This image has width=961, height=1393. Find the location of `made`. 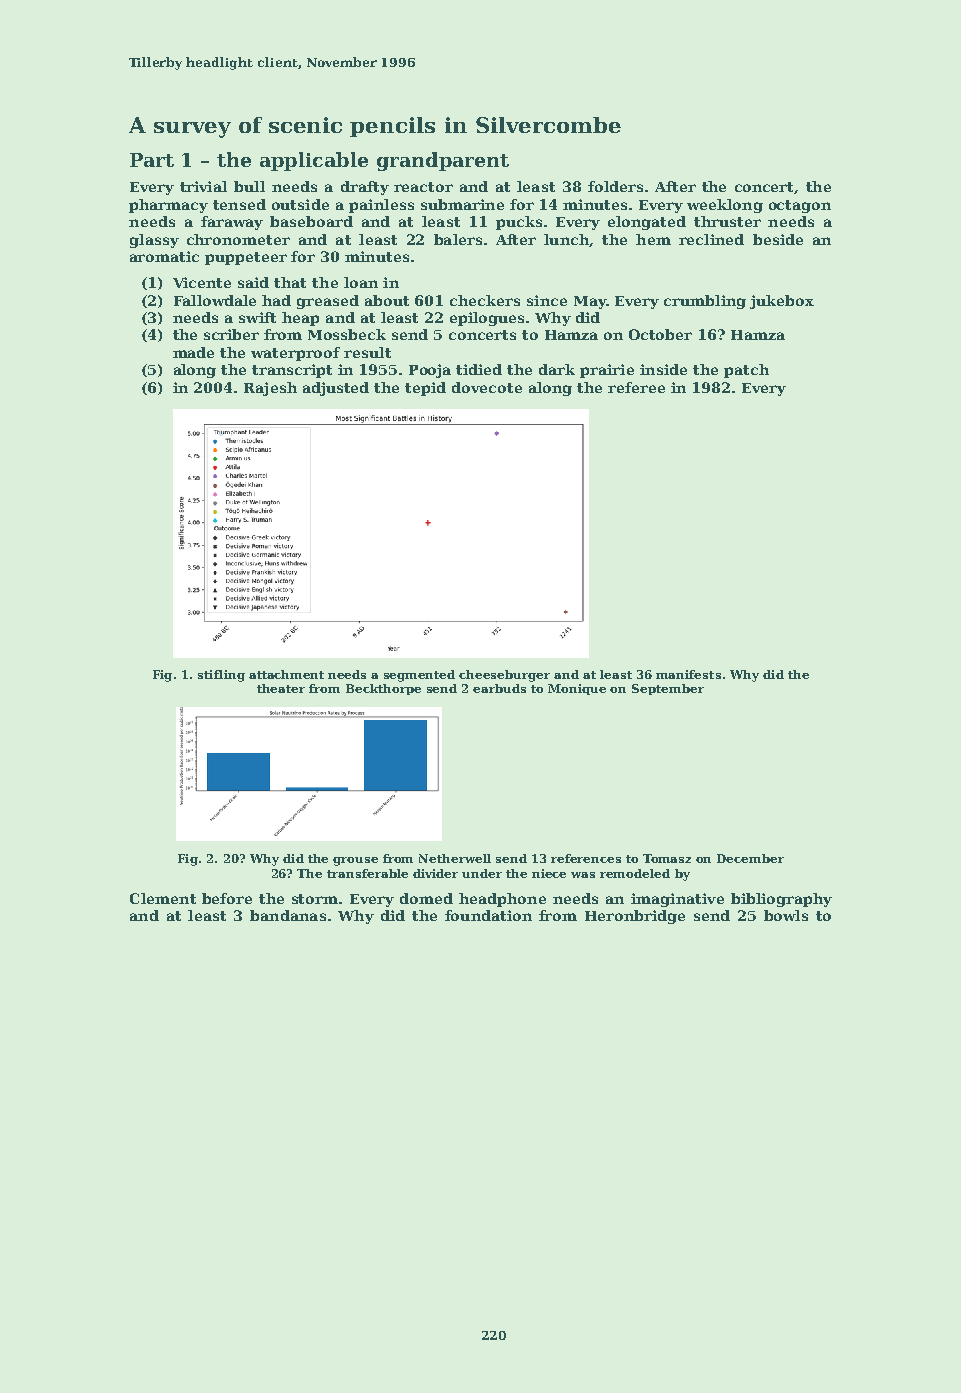

made is located at coordinates (193, 352).
